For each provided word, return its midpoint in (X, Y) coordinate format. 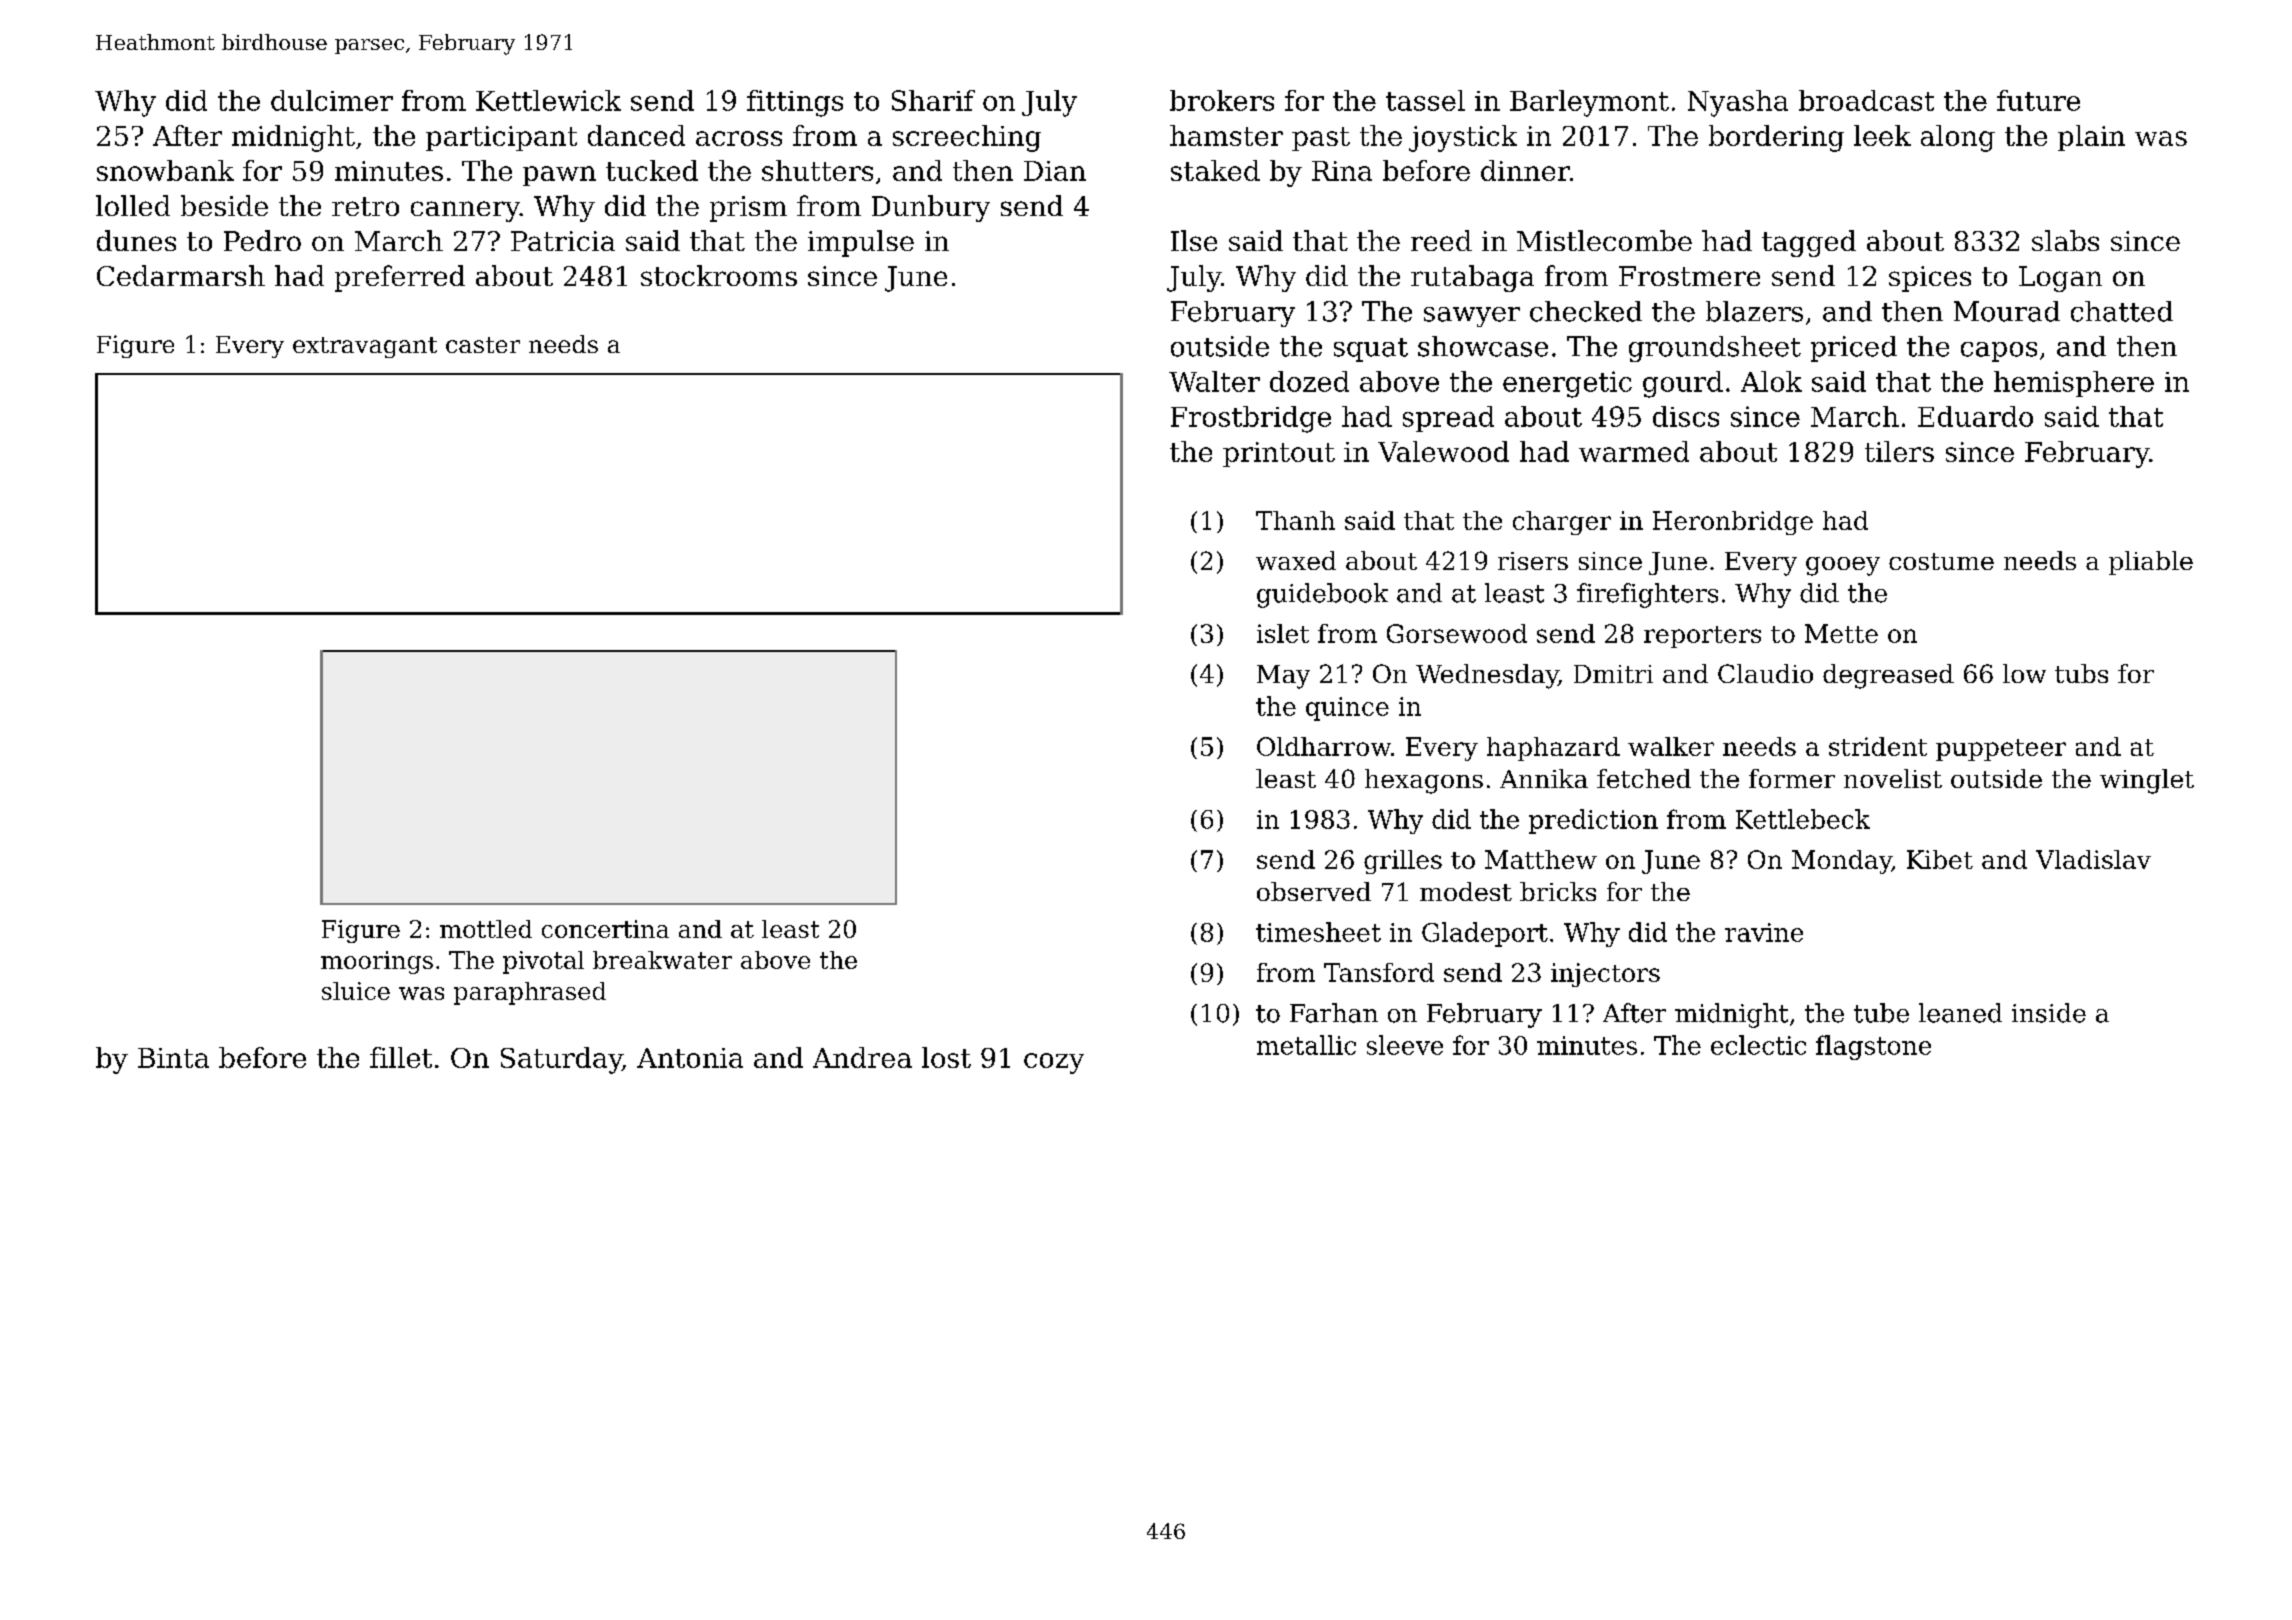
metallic (1306, 1045)
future (2038, 100)
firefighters (1647, 595)
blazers (1754, 311)
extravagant (365, 347)
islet (1283, 633)
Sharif (933, 100)
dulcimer (332, 100)
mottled (486, 929)
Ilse (1194, 240)
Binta (173, 1058)
